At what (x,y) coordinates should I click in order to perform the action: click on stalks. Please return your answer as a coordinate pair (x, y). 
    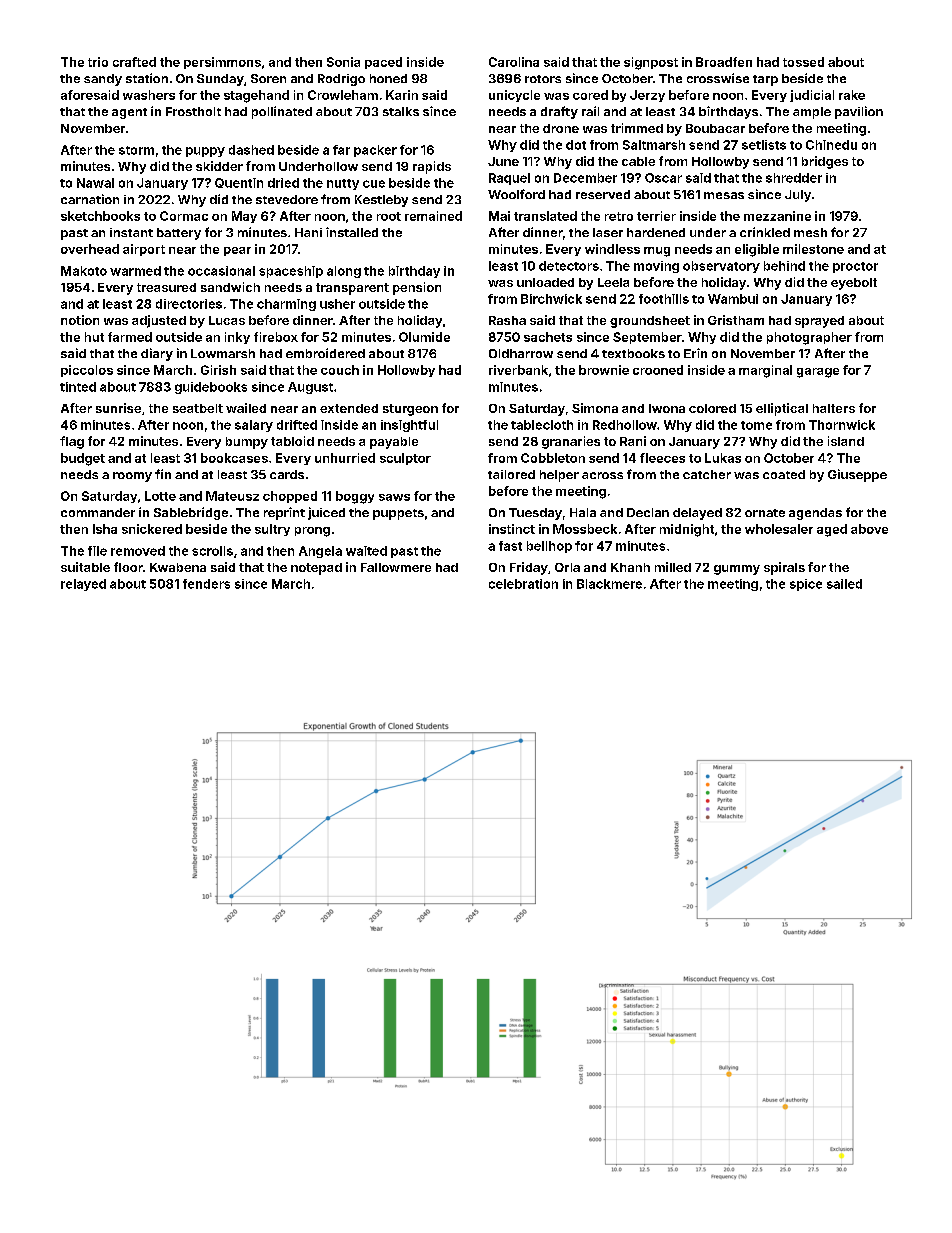
    Looking at the image, I should click on (401, 111).
